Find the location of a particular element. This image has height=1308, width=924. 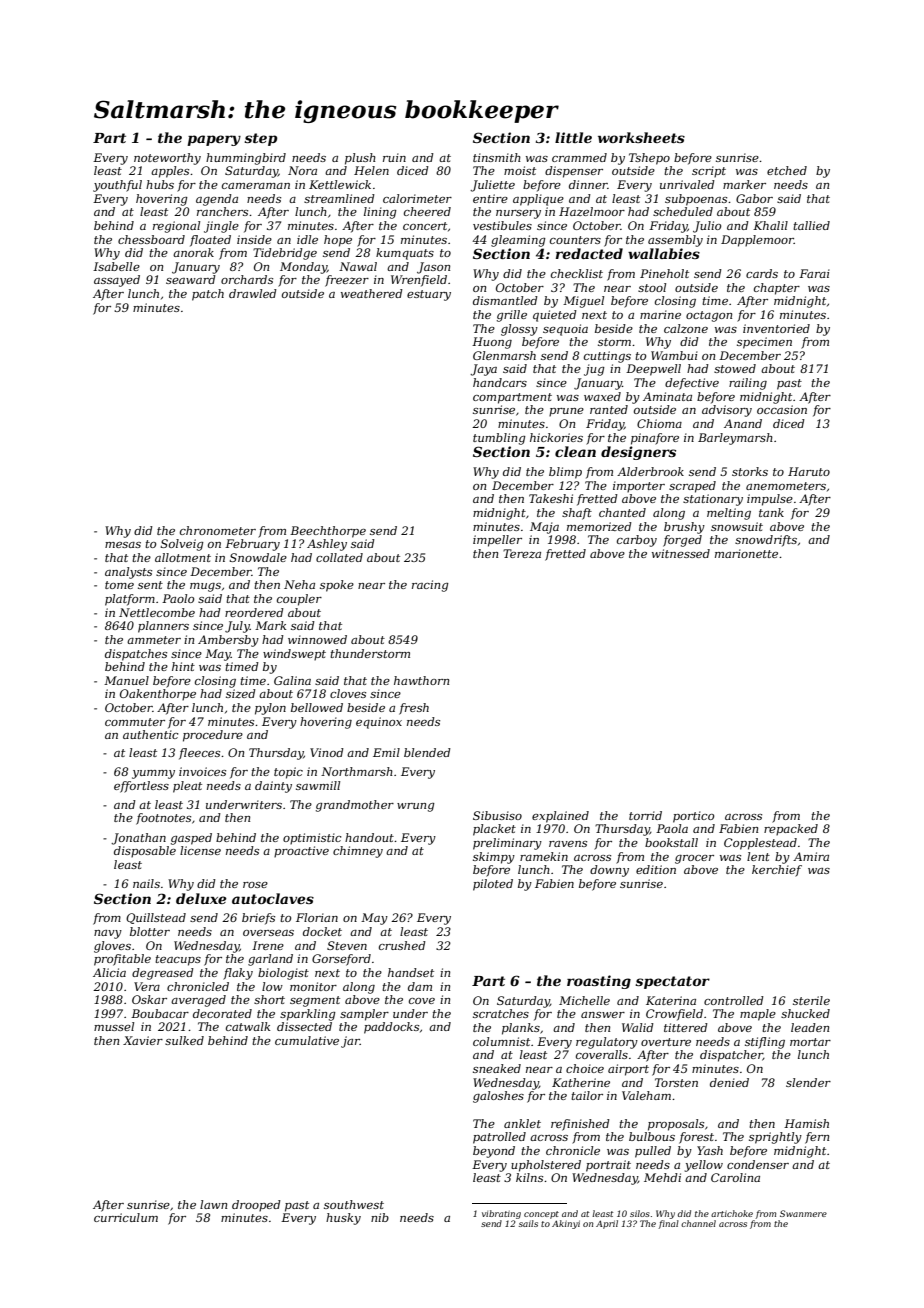

worksheets is located at coordinates (641, 137).
